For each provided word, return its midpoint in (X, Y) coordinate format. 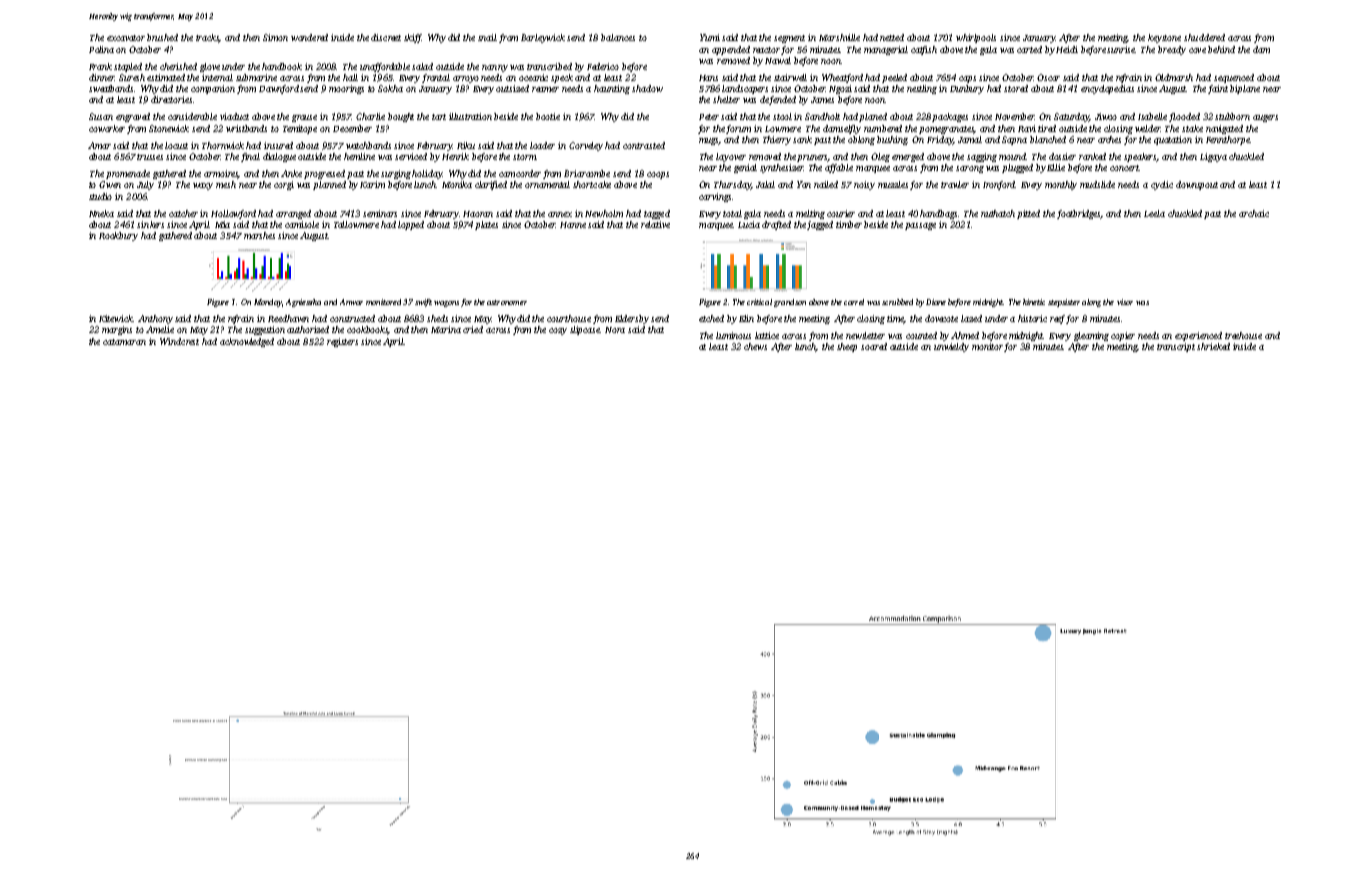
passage (920, 226)
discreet (386, 37)
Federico (603, 66)
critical (759, 302)
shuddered (1204, 37)
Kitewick (116, 318)
